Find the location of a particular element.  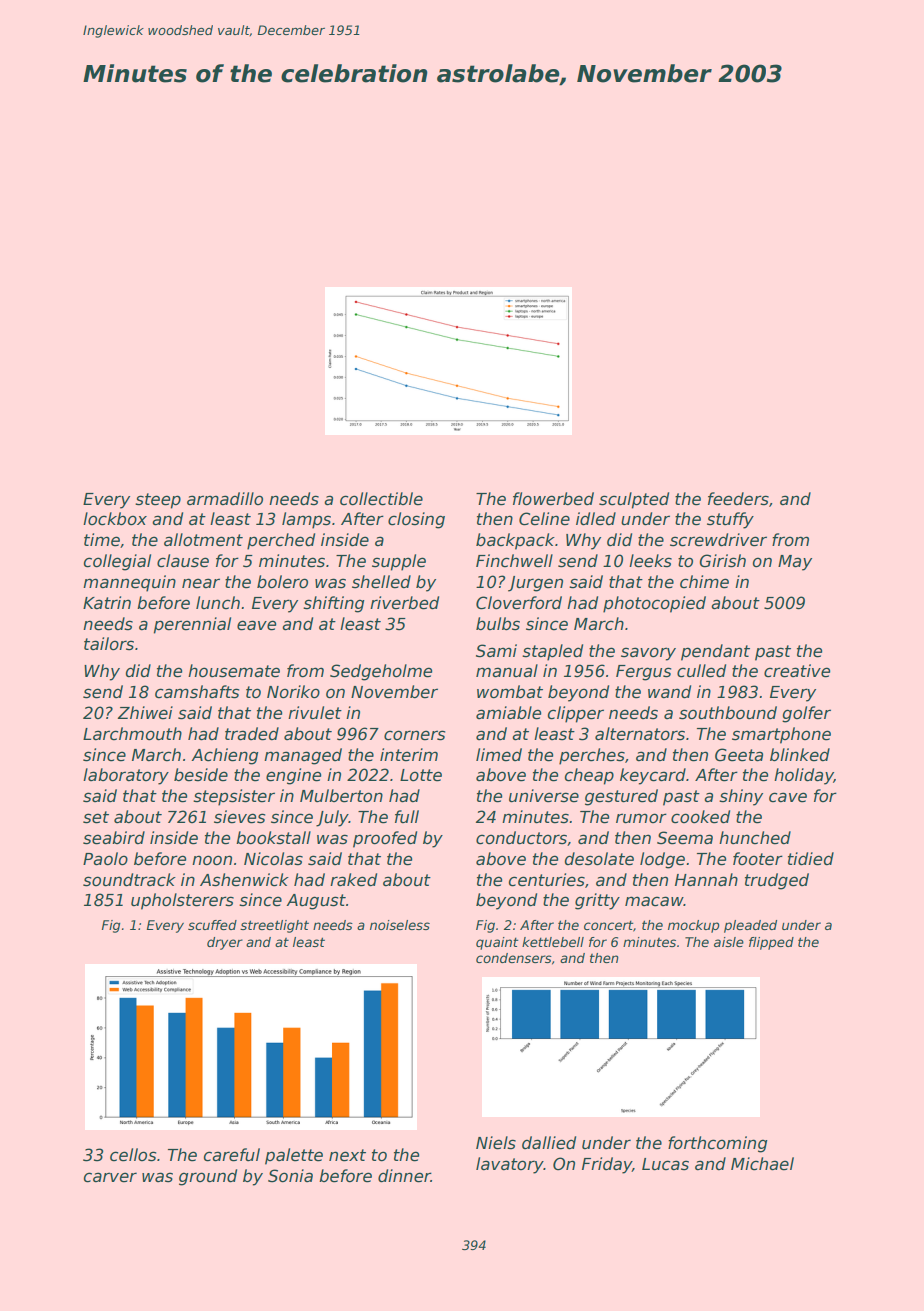

trudged is located at coordinates (777, 881).
